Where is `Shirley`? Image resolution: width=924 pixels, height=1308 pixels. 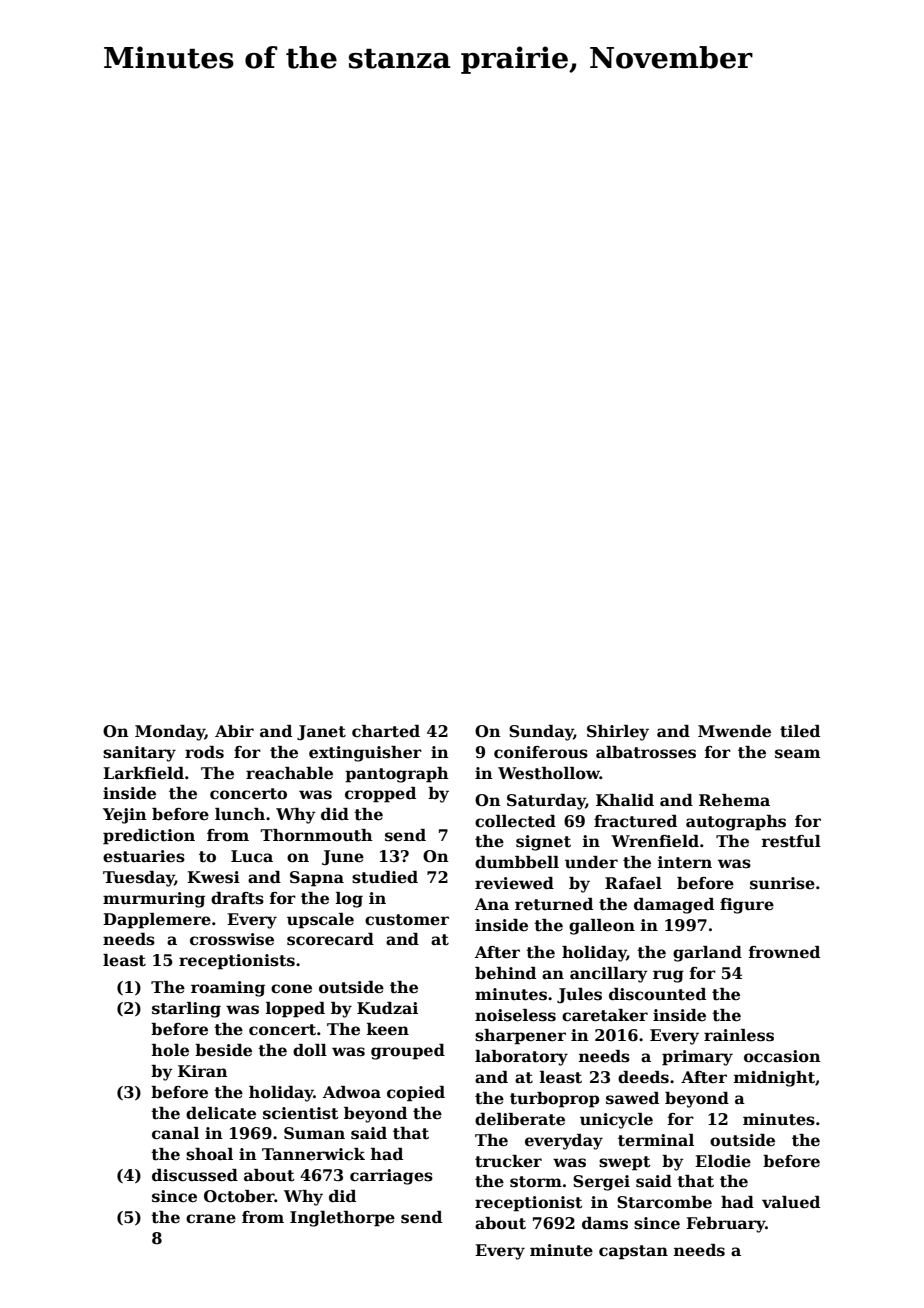
Shirley is located at coordinates (618, 733).
